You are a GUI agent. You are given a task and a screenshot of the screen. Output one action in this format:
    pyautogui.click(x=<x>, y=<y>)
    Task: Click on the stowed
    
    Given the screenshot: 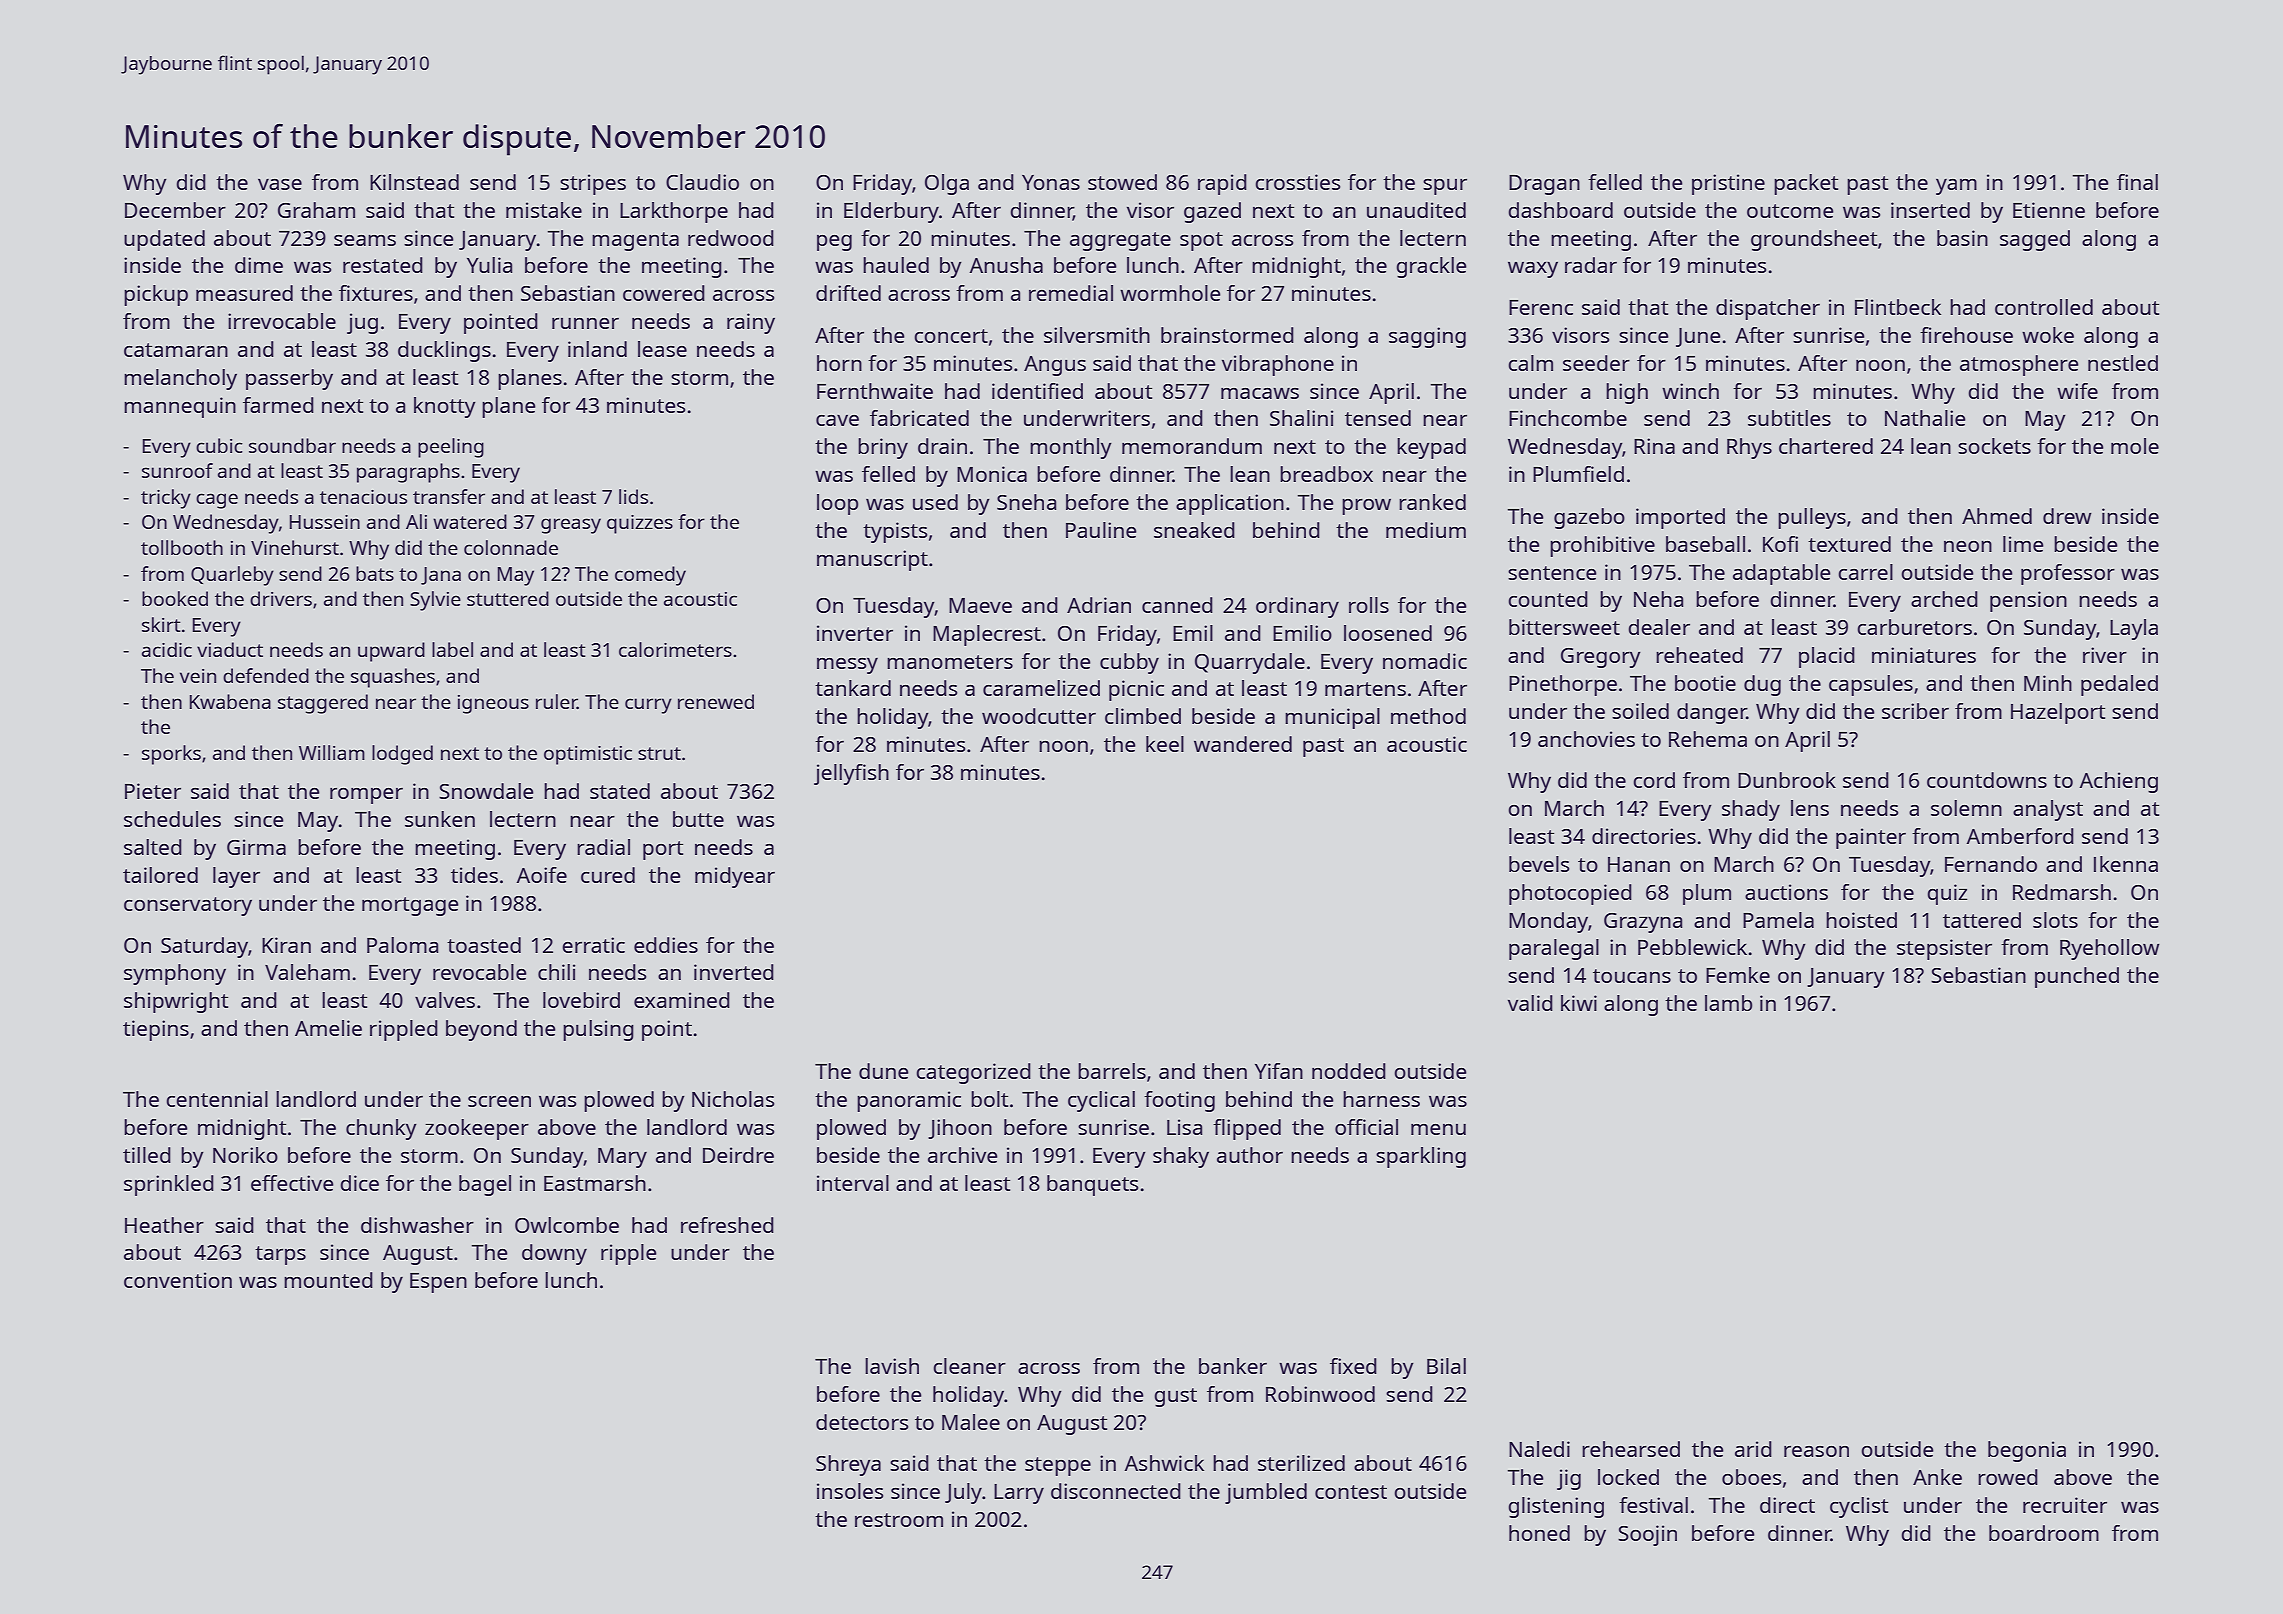 What is the action you would take?
    pyautogui.click(x=1122, y=182)
